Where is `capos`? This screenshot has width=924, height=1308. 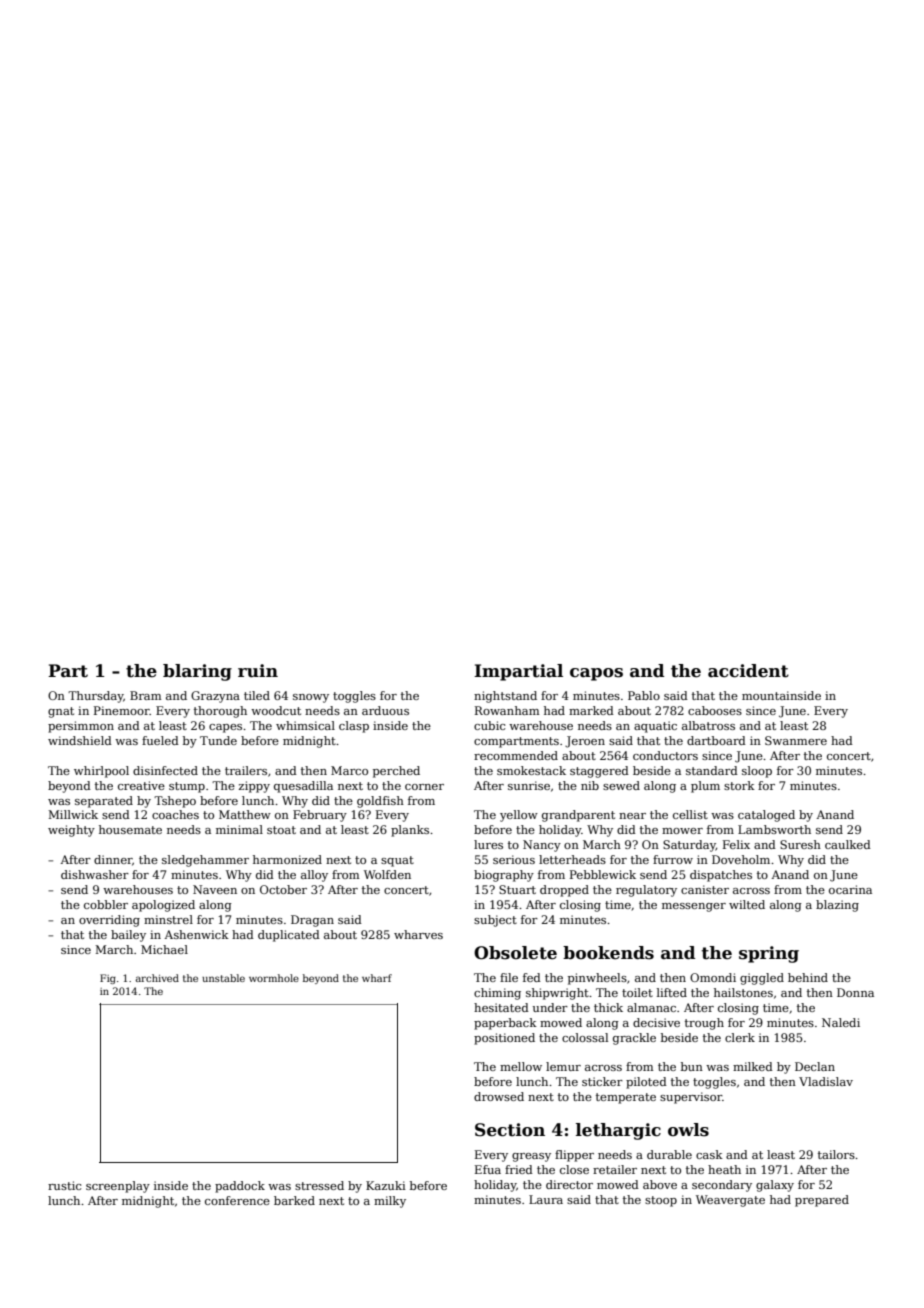 capos is located at coordinates (596, 674).
